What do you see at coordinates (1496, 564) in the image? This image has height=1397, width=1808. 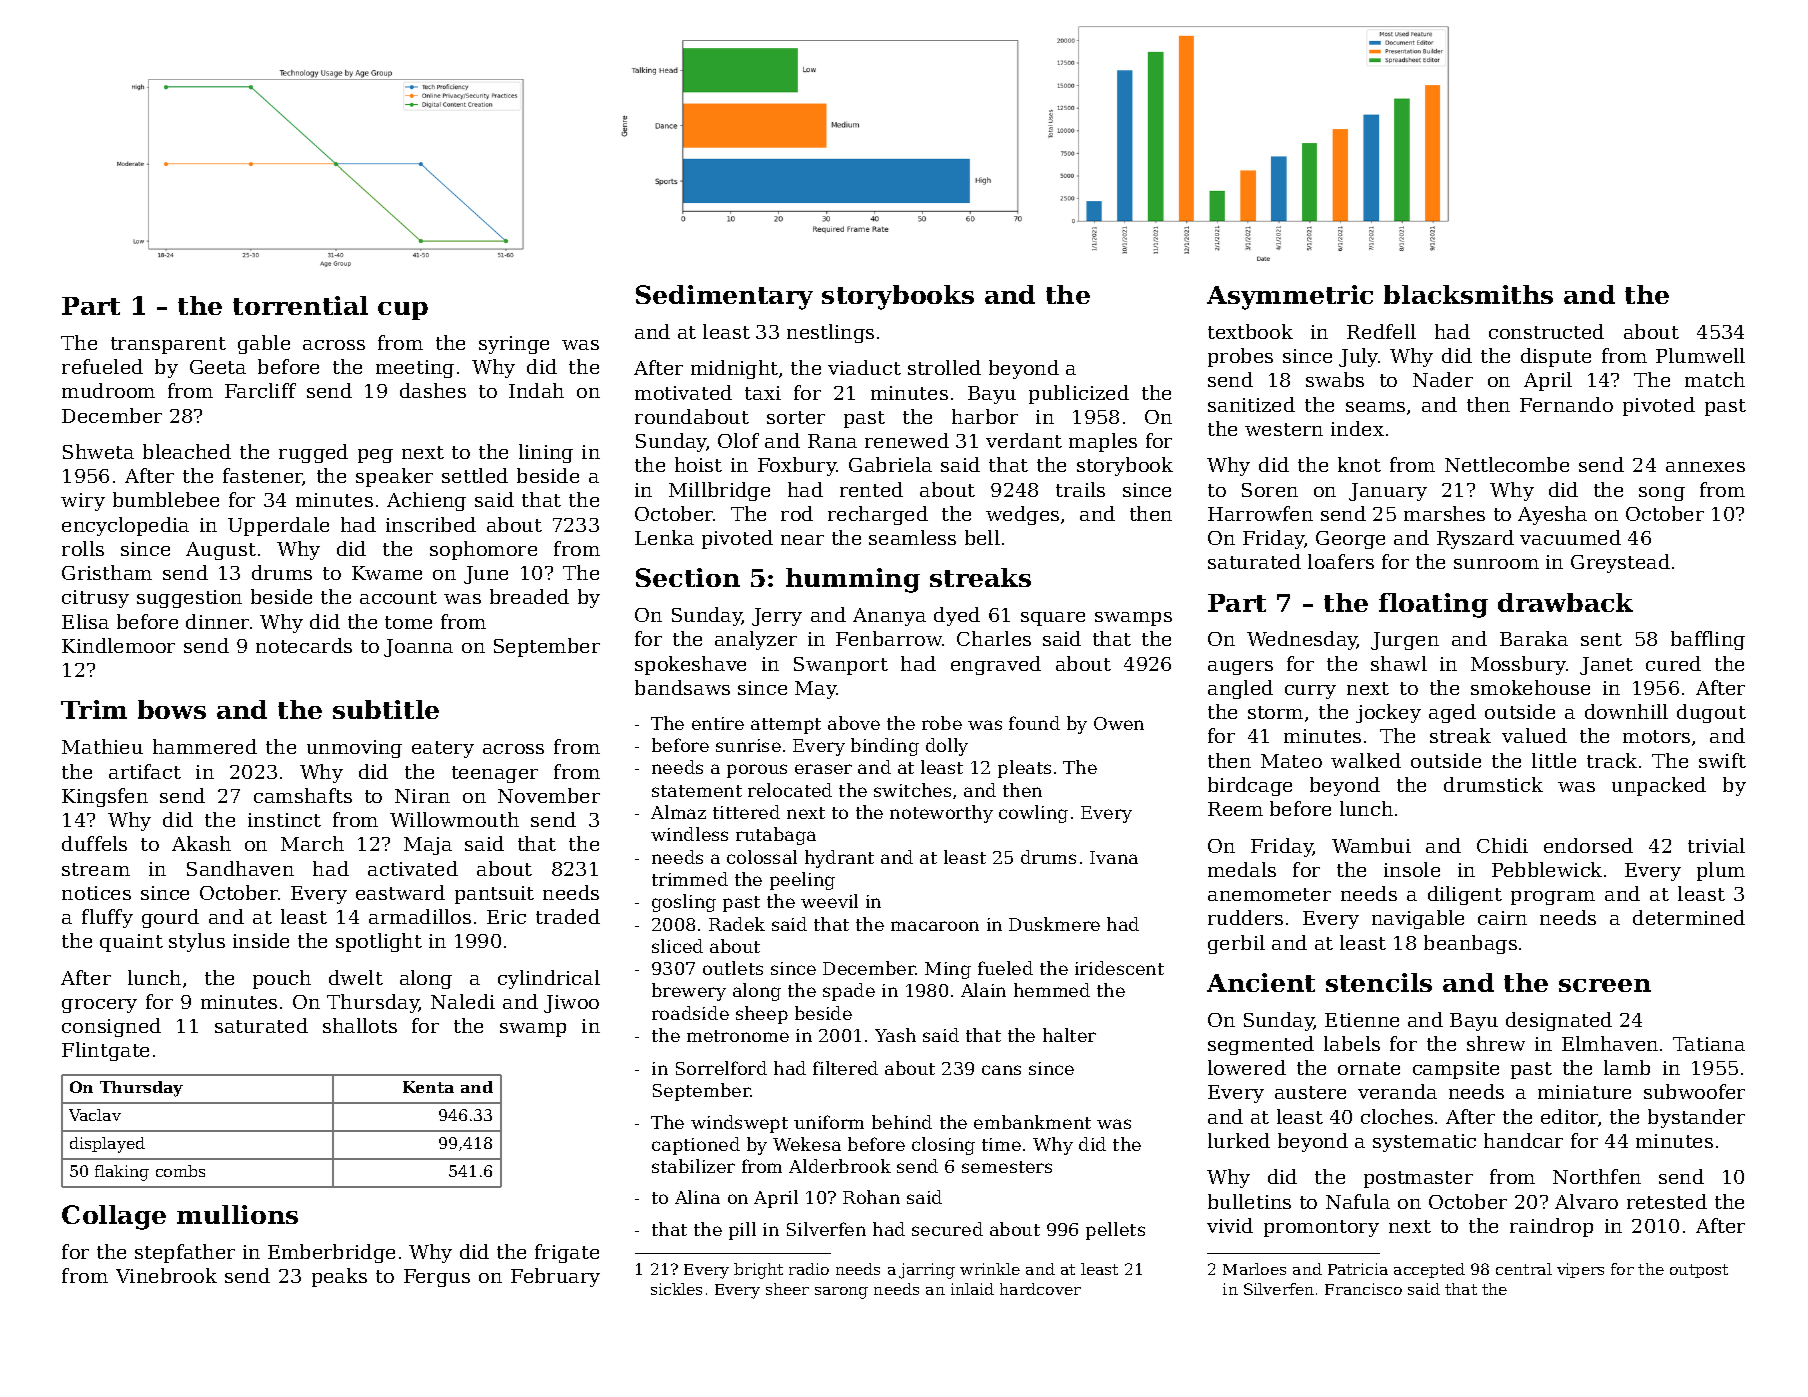 I see `sunroom` at bounding box center [1496, 564].
